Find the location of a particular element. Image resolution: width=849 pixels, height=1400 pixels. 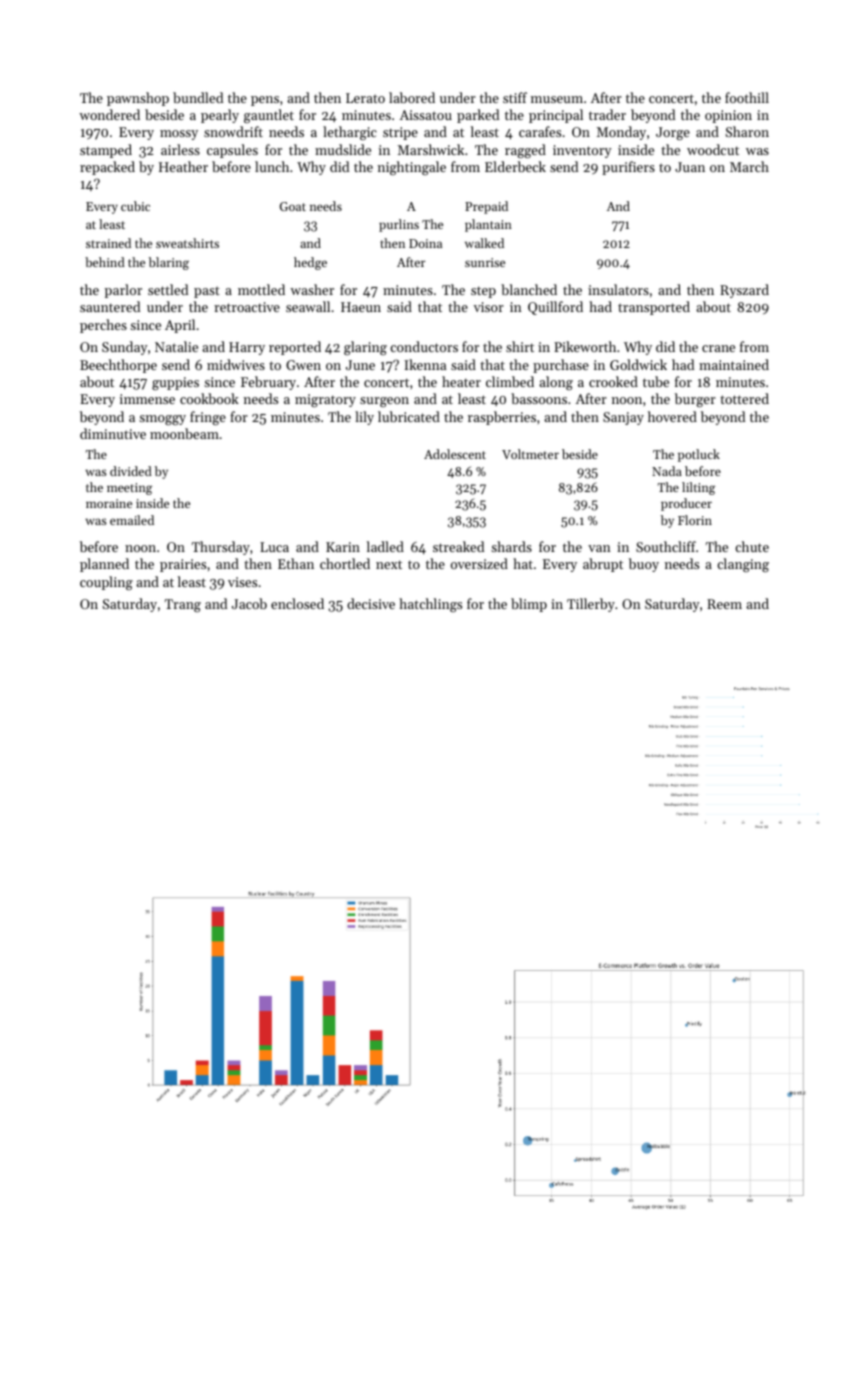

diminutive is located at coordinates (113, 433).
